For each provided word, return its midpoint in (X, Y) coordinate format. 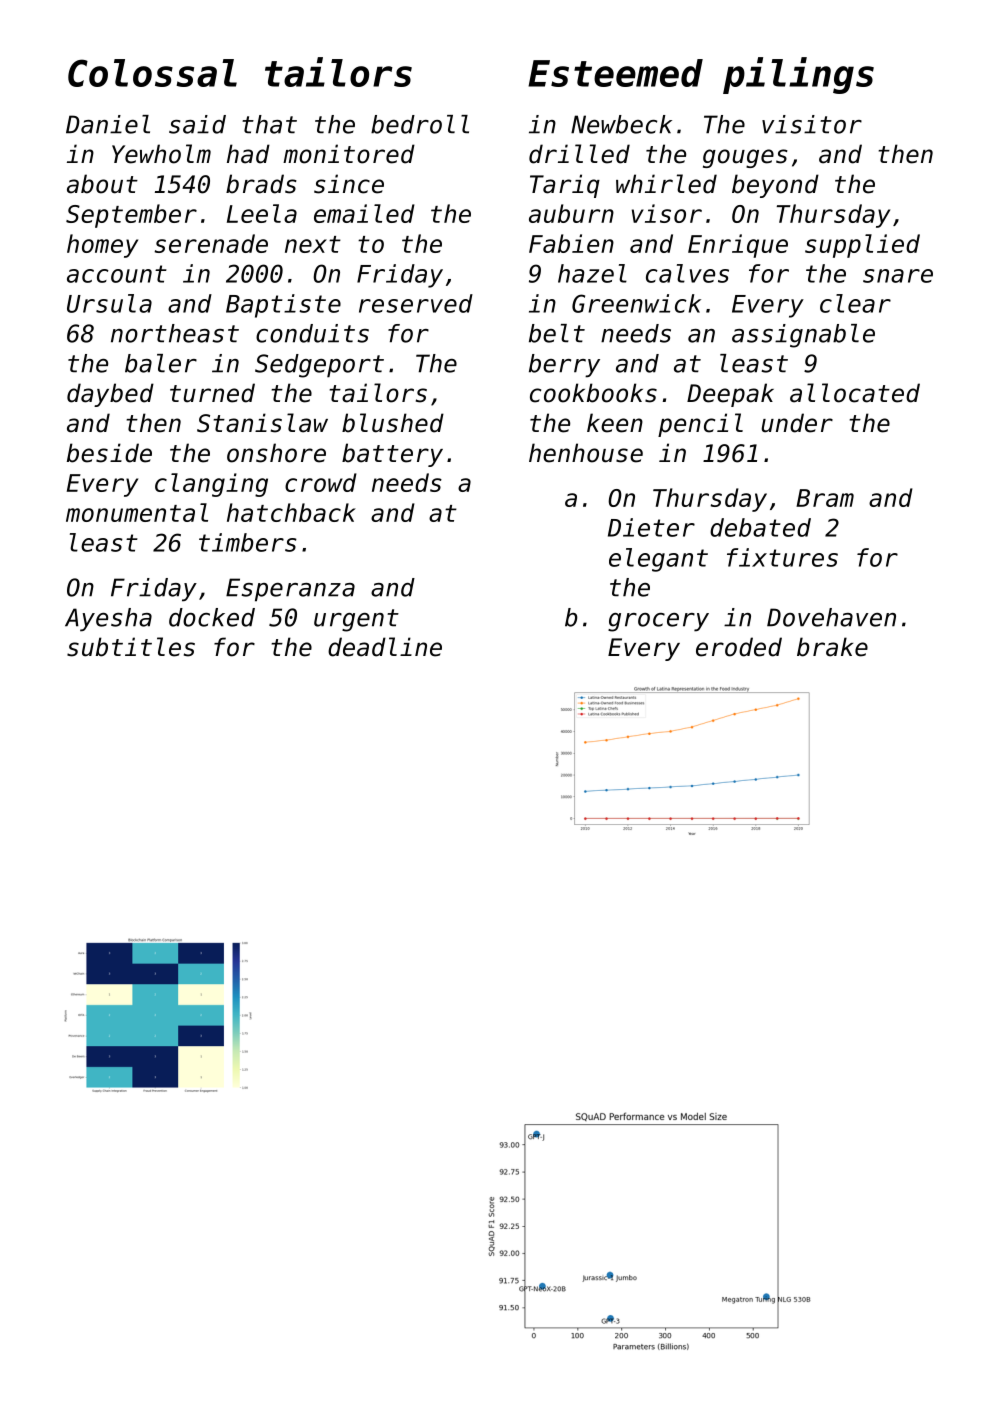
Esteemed (615, 73)
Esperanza (290, 590)
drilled (579, 154)
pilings (798, 75)
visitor (812, 124)
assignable (803, 336)
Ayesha (108, 620)
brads (261, 184)
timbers (248, 542)
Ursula (109, 303)
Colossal (152, 73)
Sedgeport (319, 366)
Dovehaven (831, 617)
